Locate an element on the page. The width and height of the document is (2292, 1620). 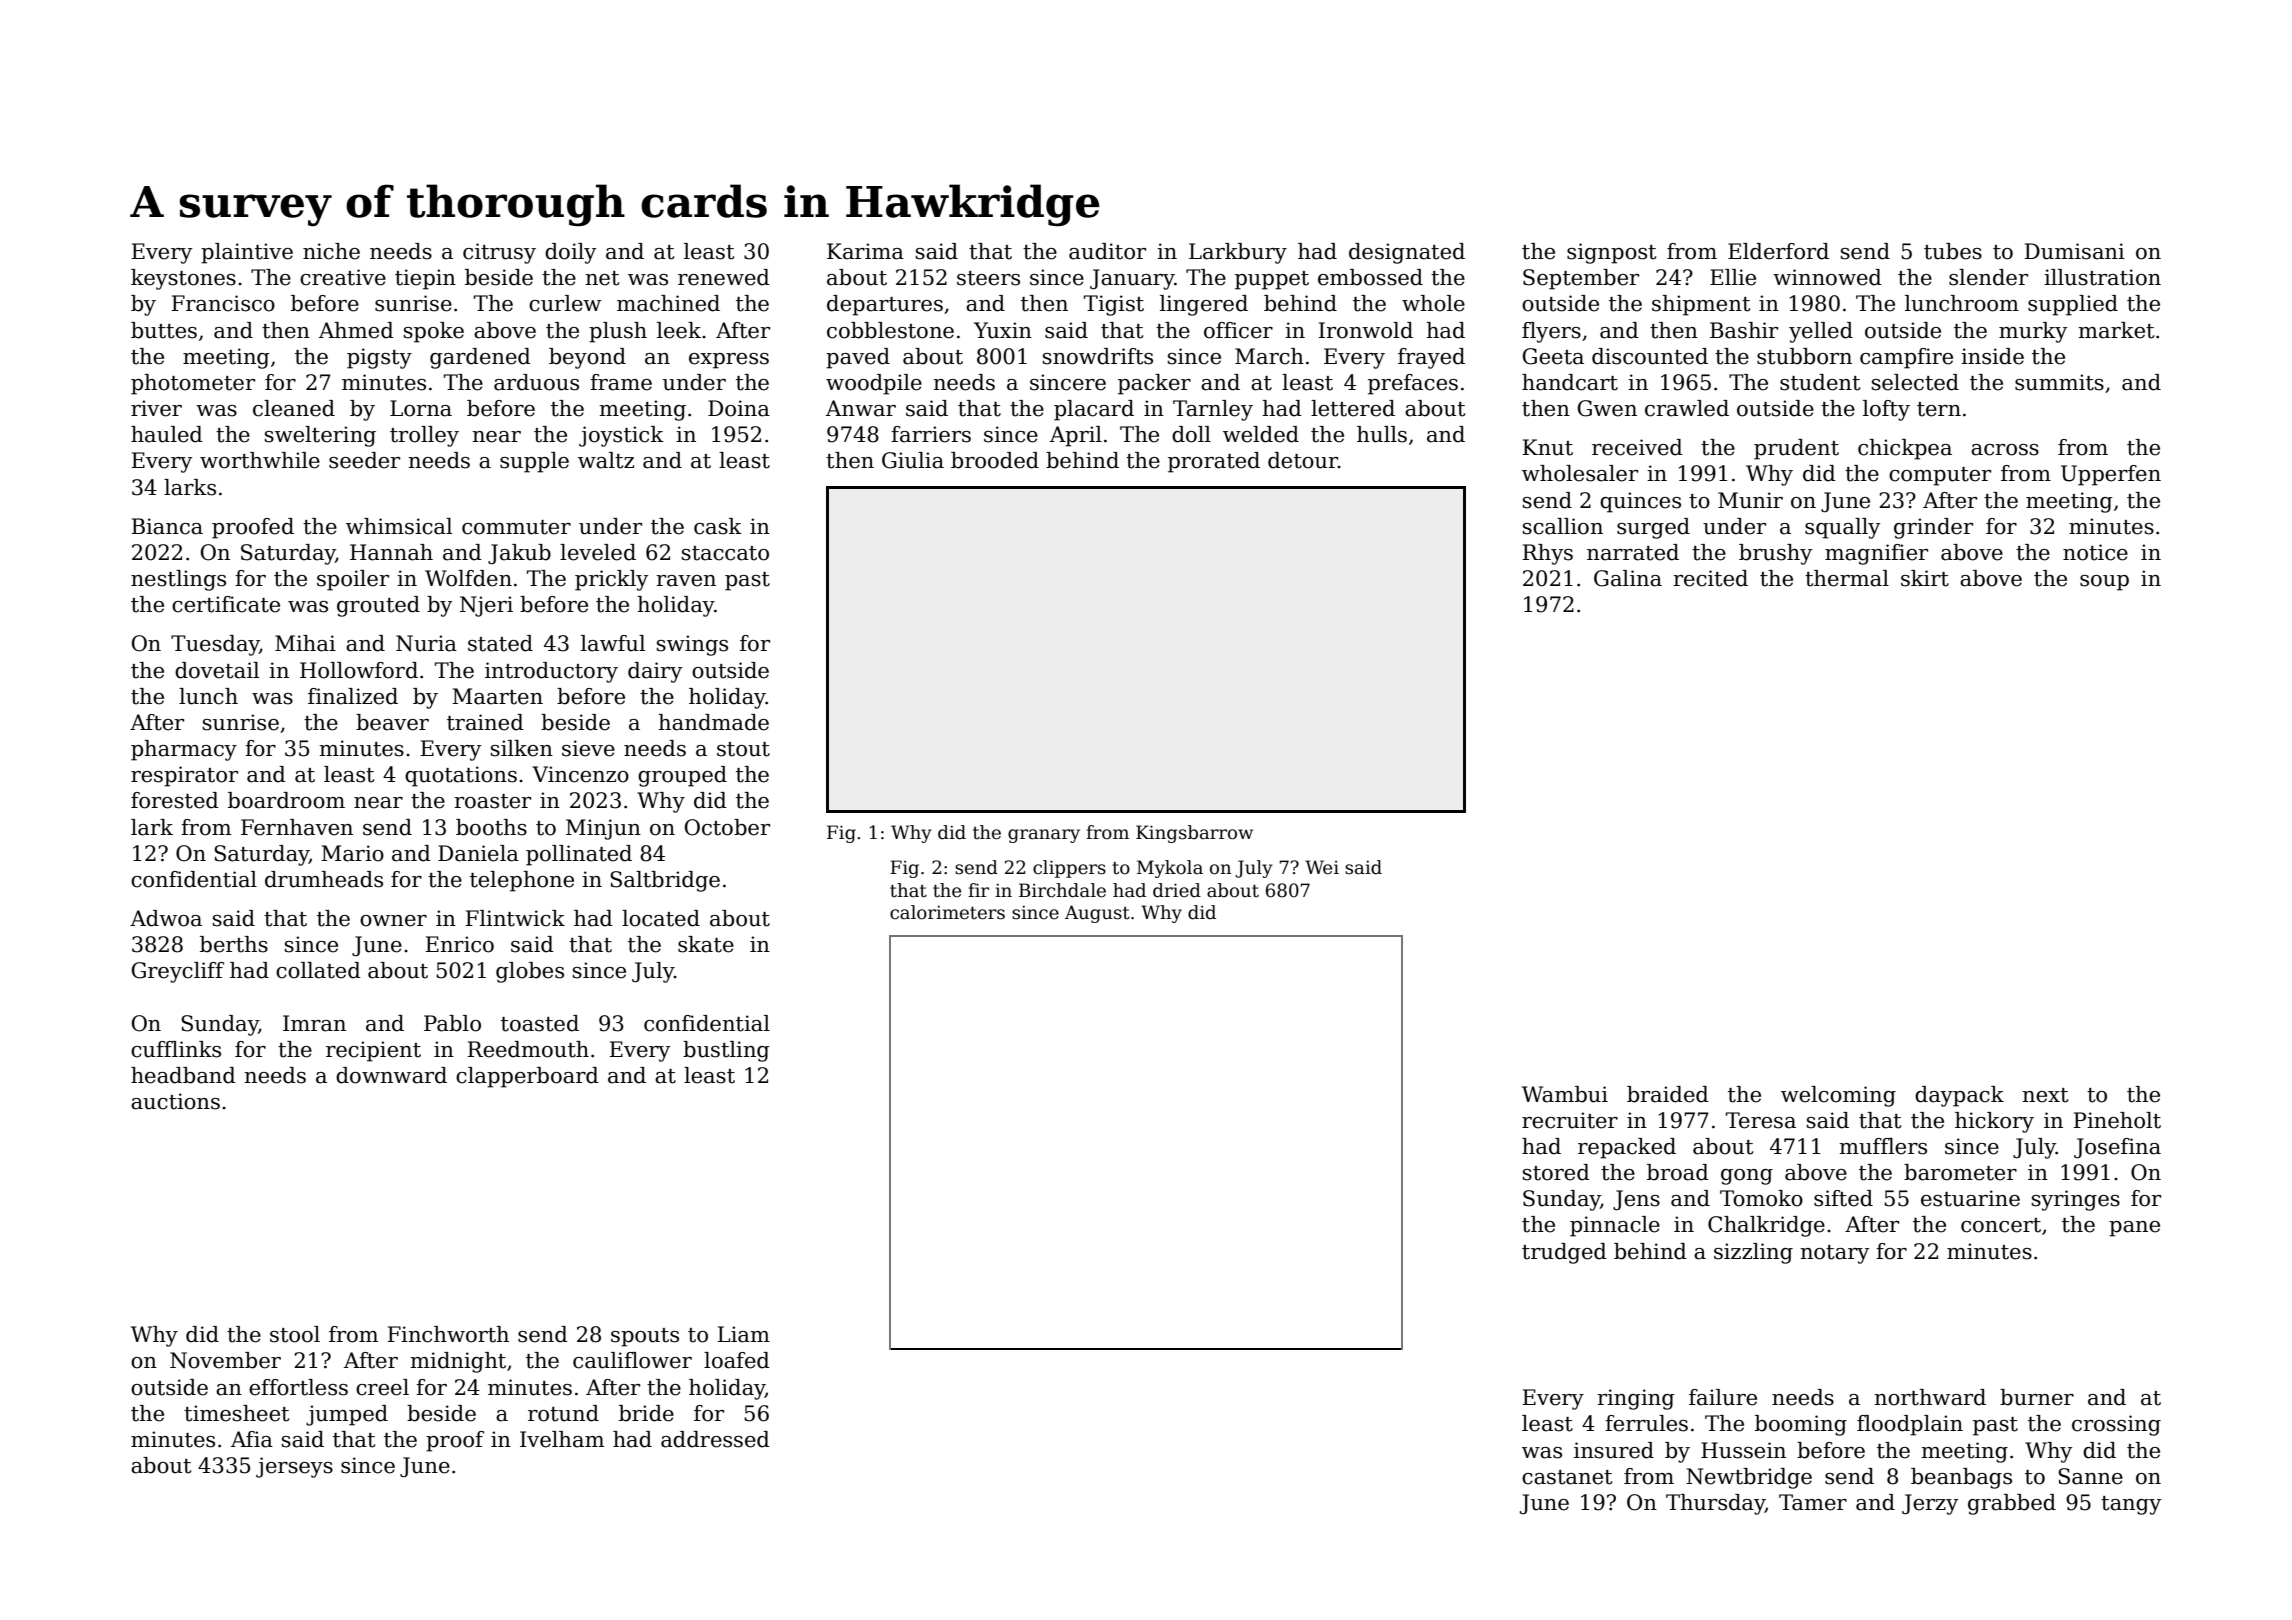
concert is located at coordinates (2001, 1225).
